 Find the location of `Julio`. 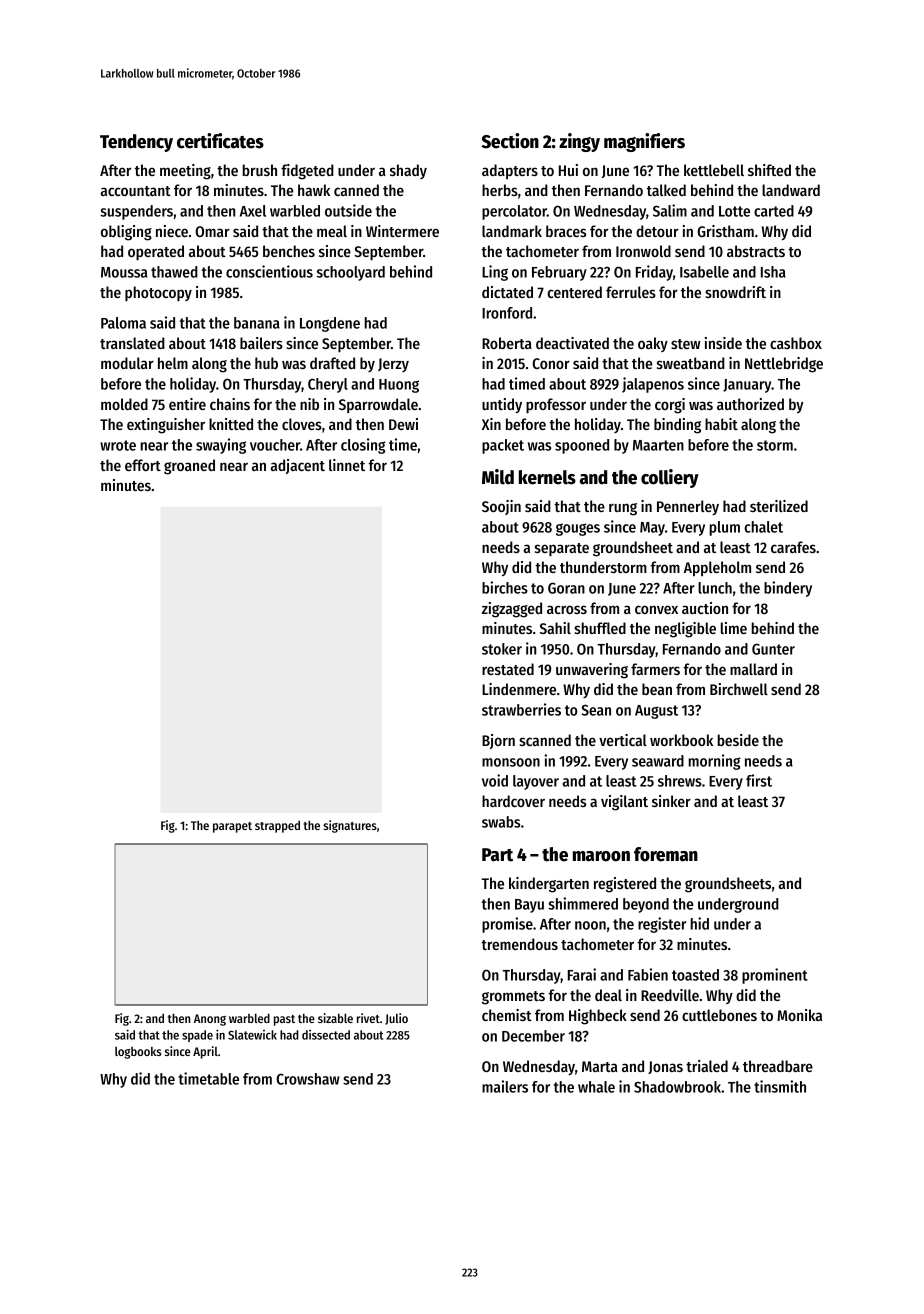

Julio is located at coordinates (396, 1019).
